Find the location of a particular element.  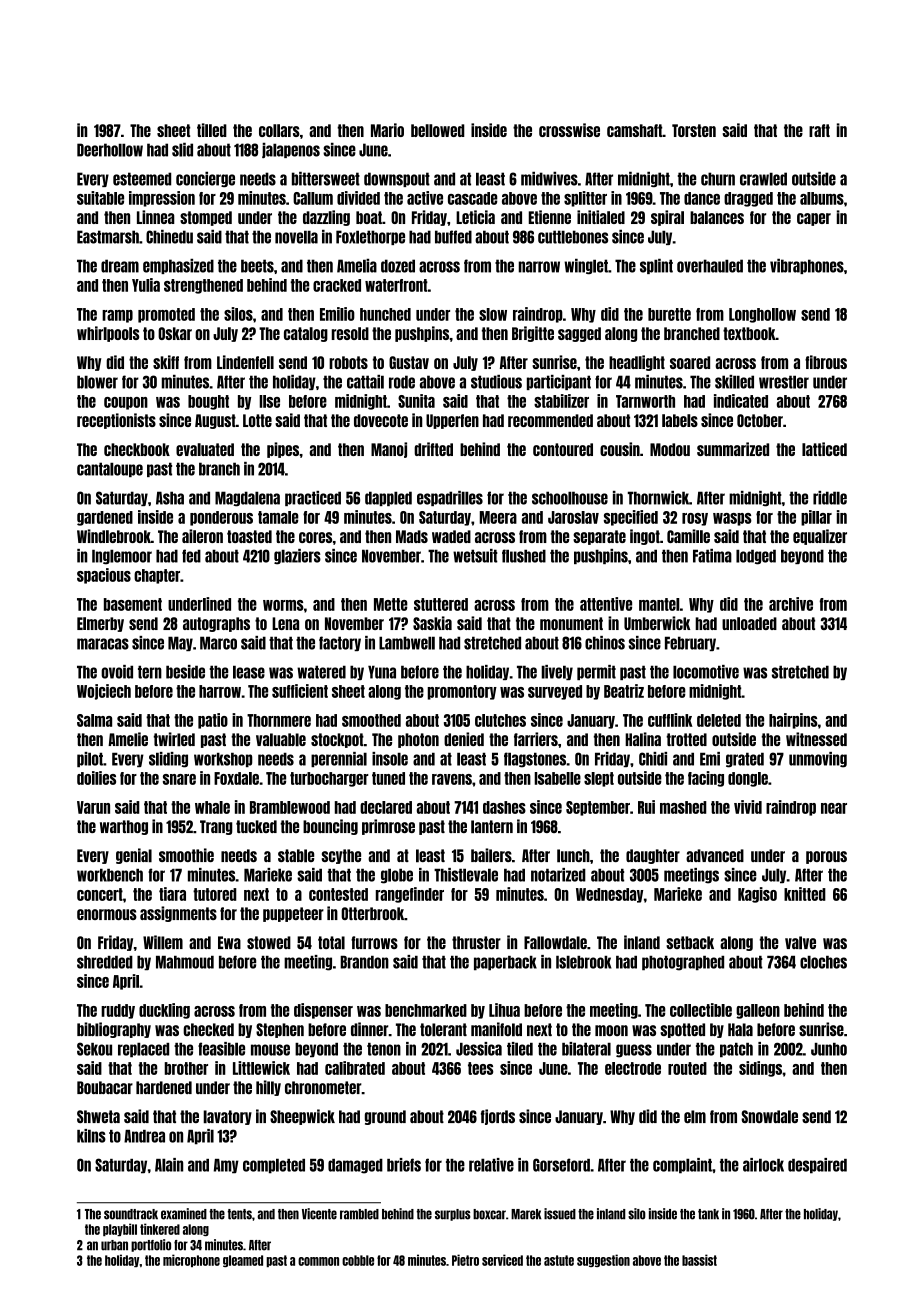

Islebrook is located at coordinates (584, 962).
